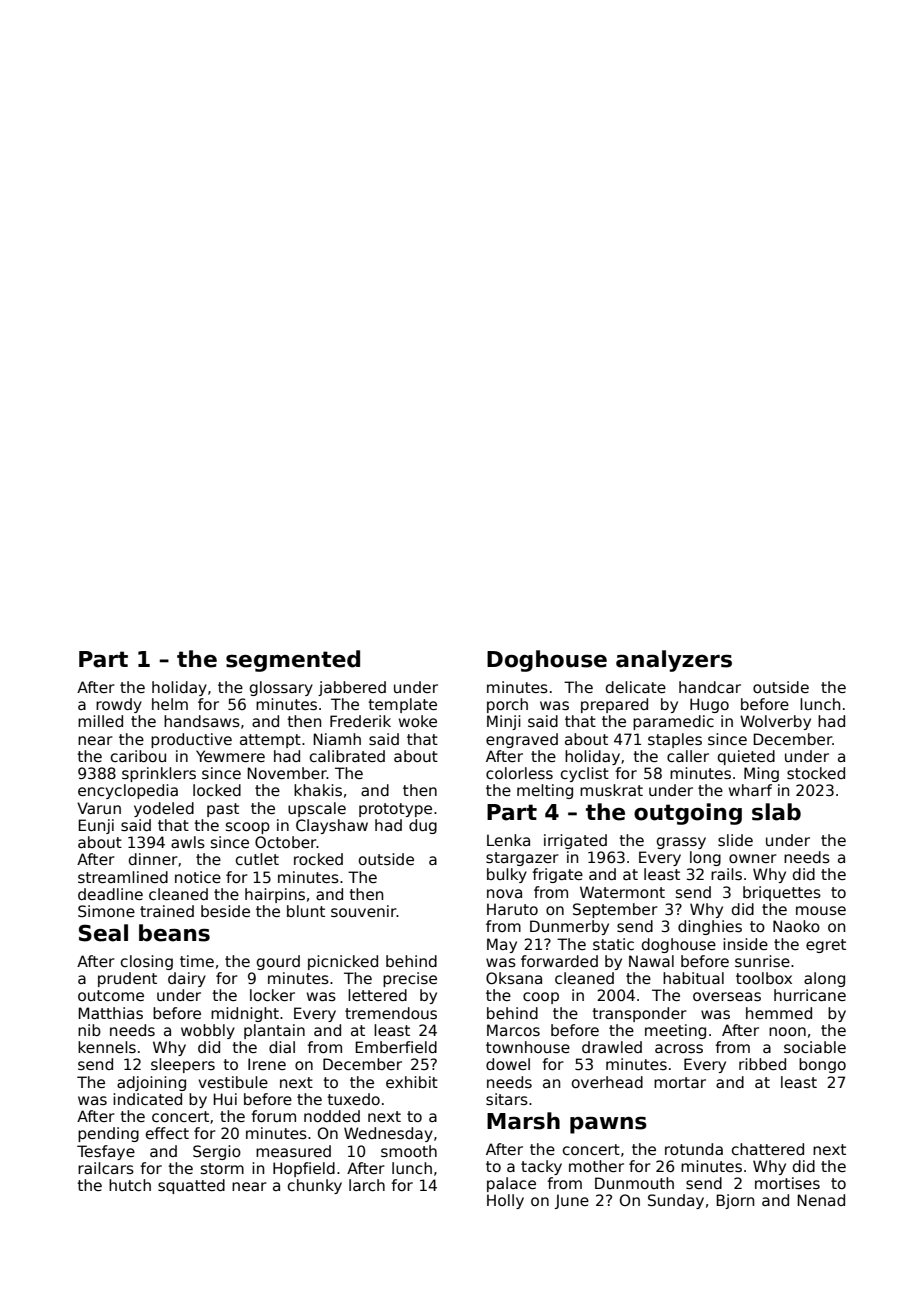 The height and width of the screenshot is (1311, 924). Describe the element at coordinates (675, 740) in the screenshot. I see `staples` at that location.
